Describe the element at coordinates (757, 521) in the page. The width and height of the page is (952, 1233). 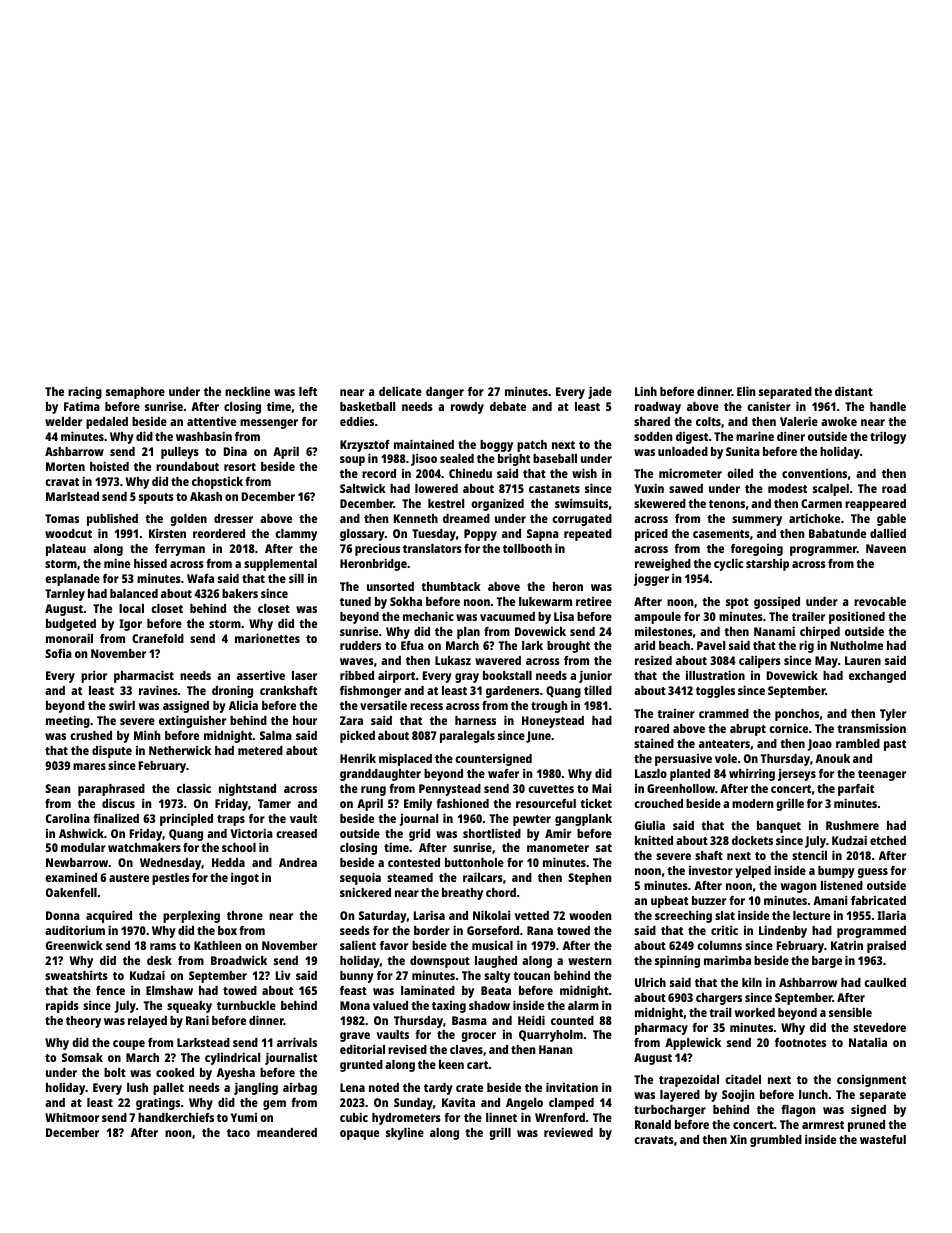
I see `summery` at that location.
